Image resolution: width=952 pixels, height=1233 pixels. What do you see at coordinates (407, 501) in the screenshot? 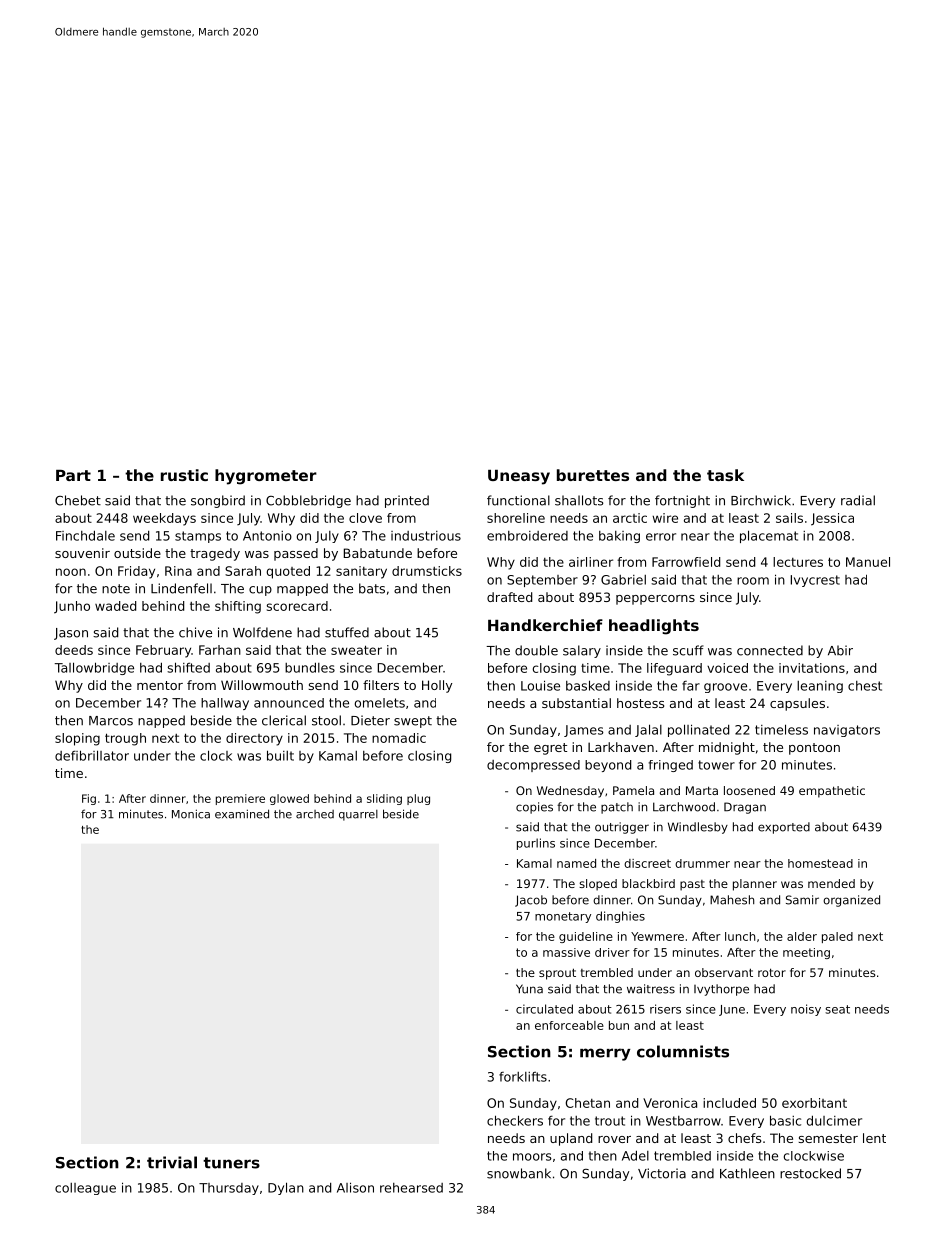
I see `printed` at bounding box center [407, 501].
